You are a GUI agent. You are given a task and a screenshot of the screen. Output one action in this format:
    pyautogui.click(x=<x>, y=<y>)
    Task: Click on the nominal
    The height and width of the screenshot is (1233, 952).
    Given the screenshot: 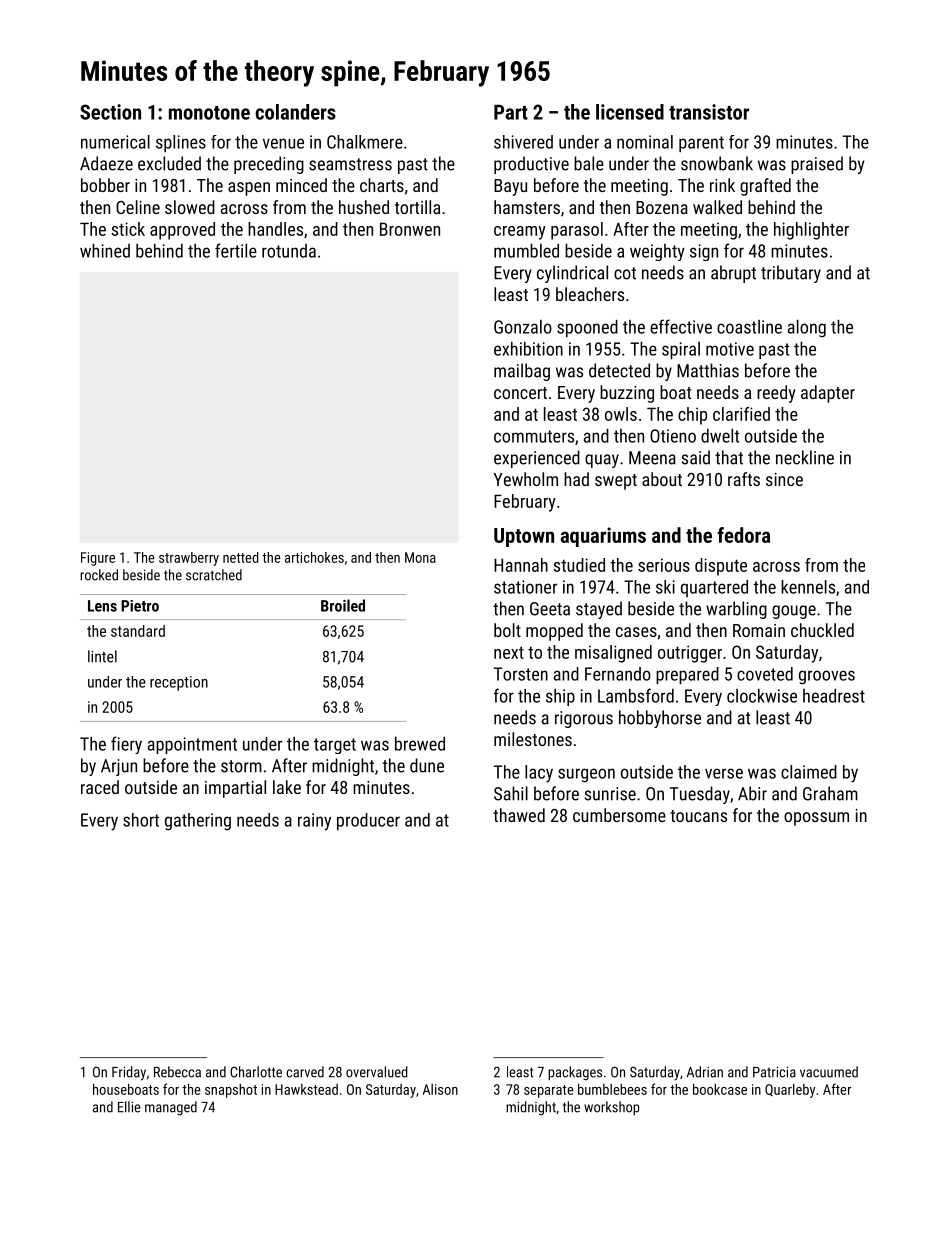 What is the action you would take?
    pyautogui.click(x=645, y=142)
